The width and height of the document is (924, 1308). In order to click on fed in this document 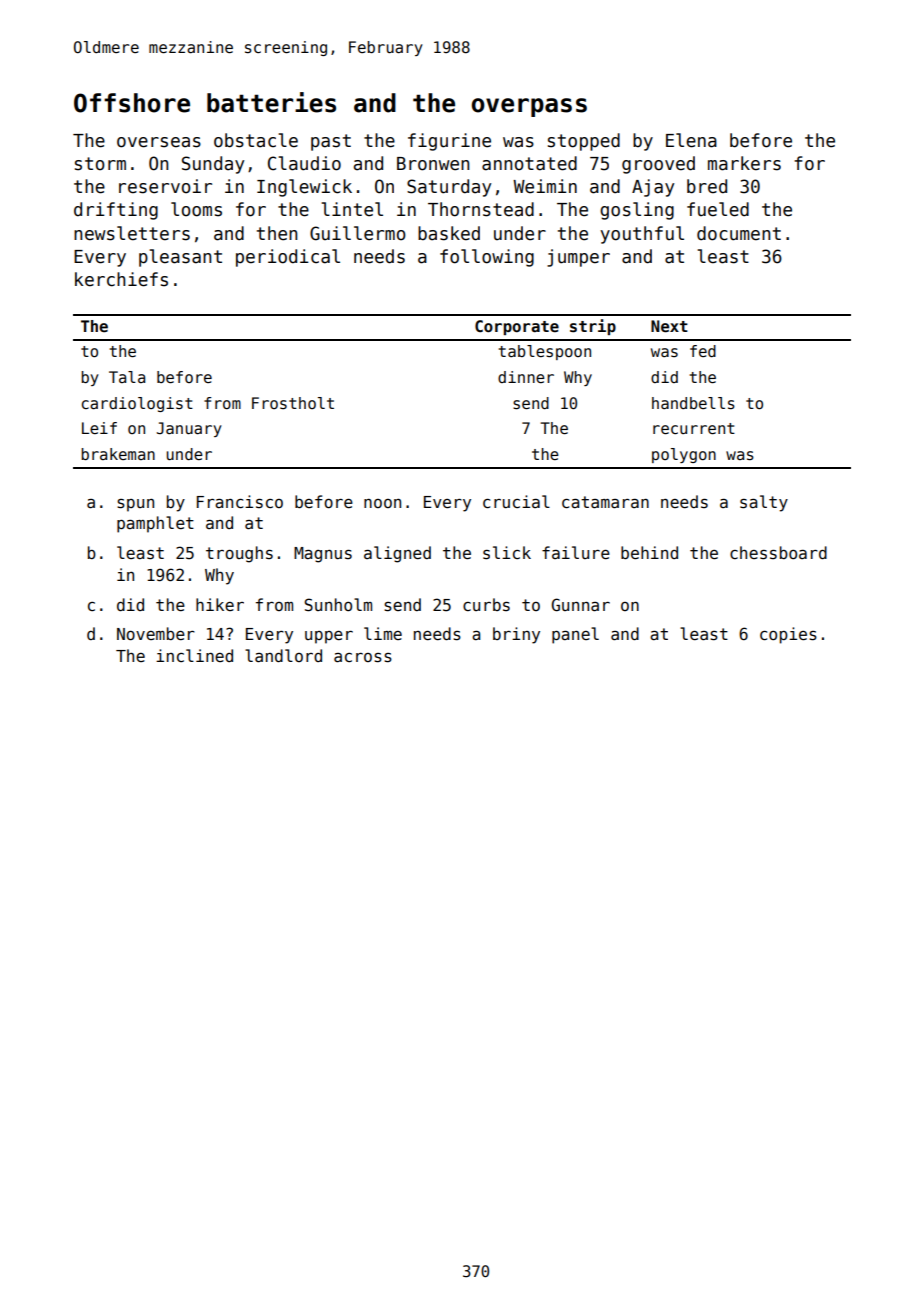, I will do `click(703, 351)`.
